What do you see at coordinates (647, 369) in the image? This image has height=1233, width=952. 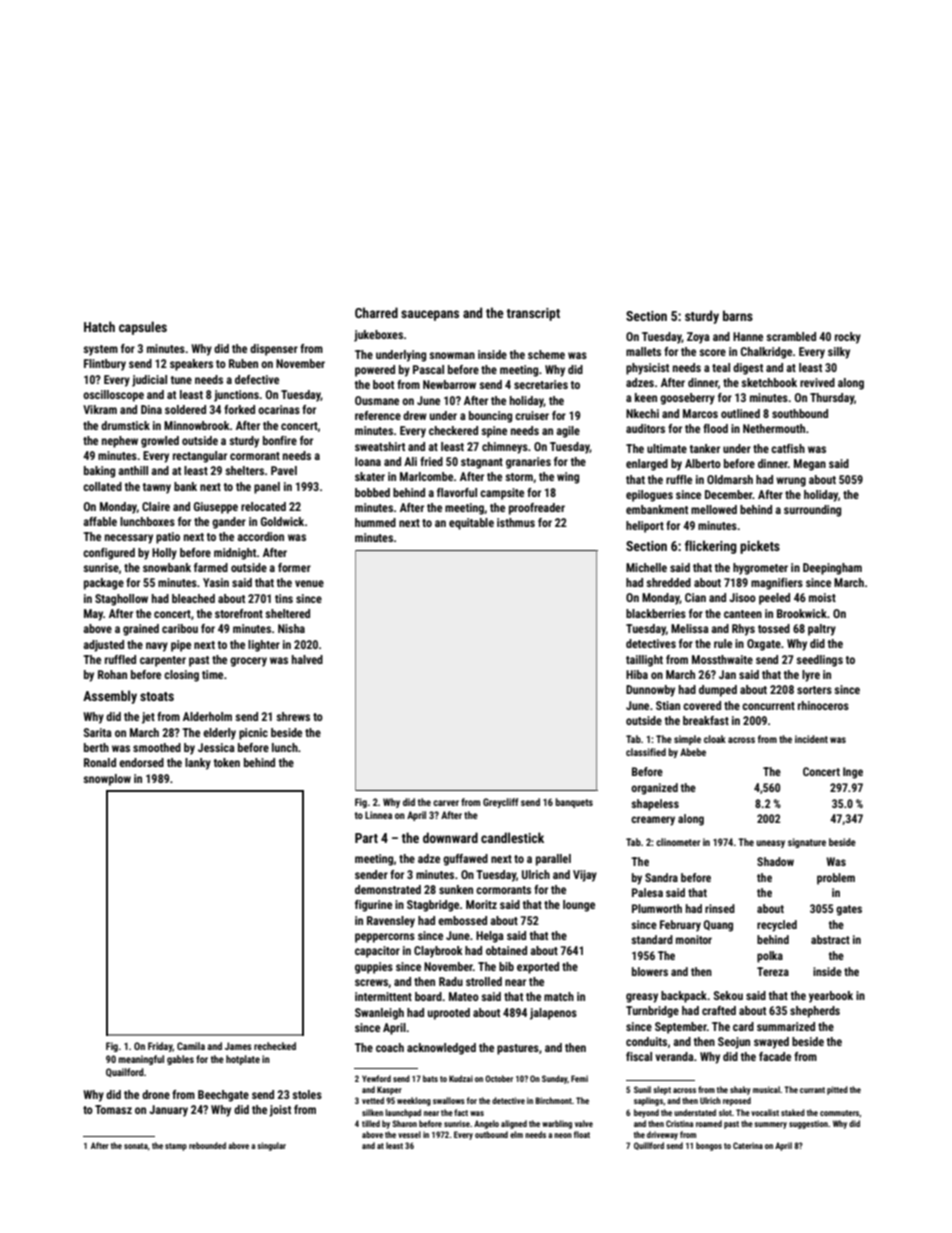 I see `physicist` at bounding box center [647, 369].
